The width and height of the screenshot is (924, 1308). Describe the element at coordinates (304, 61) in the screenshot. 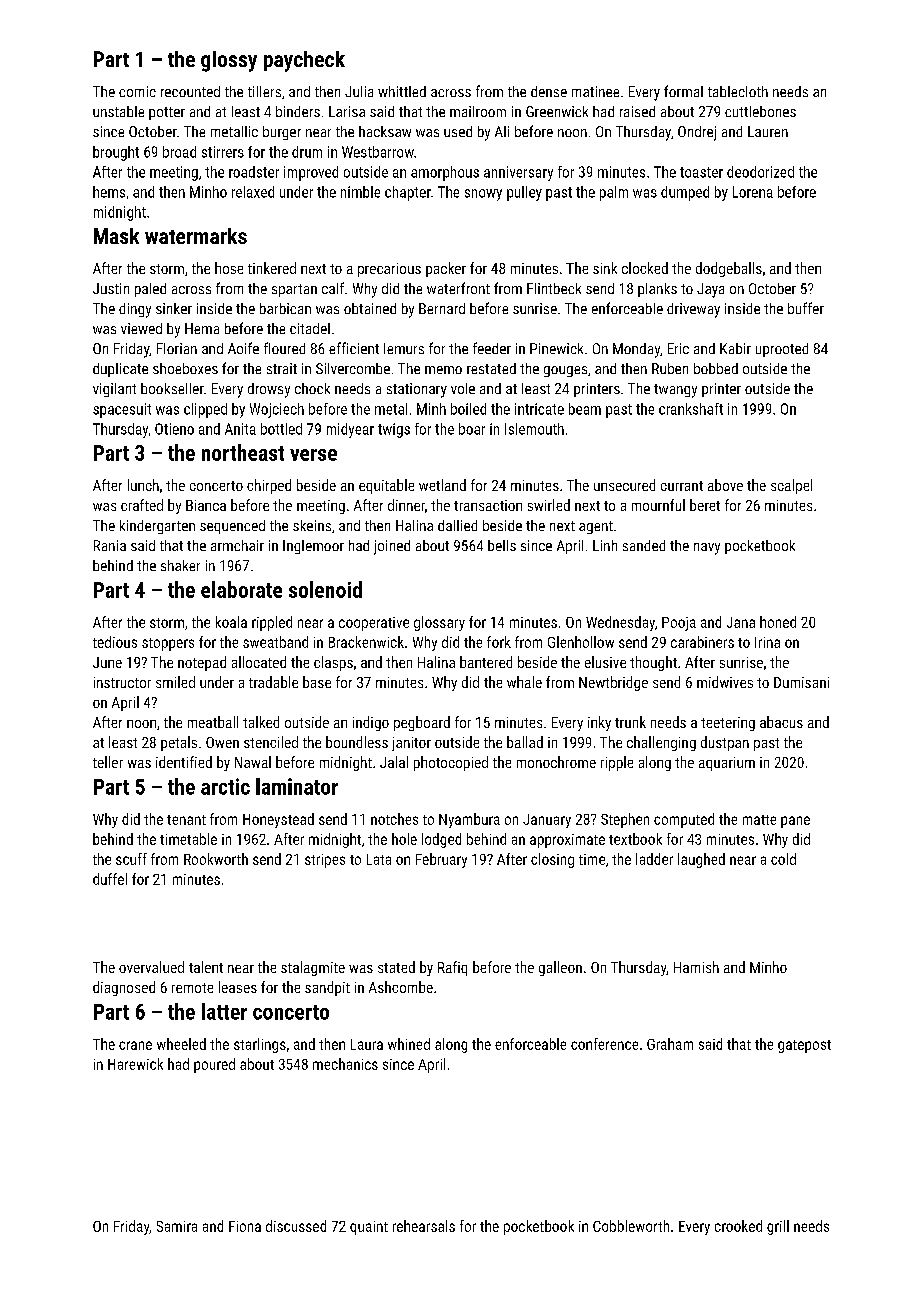

I see `paycheck` at that location.
